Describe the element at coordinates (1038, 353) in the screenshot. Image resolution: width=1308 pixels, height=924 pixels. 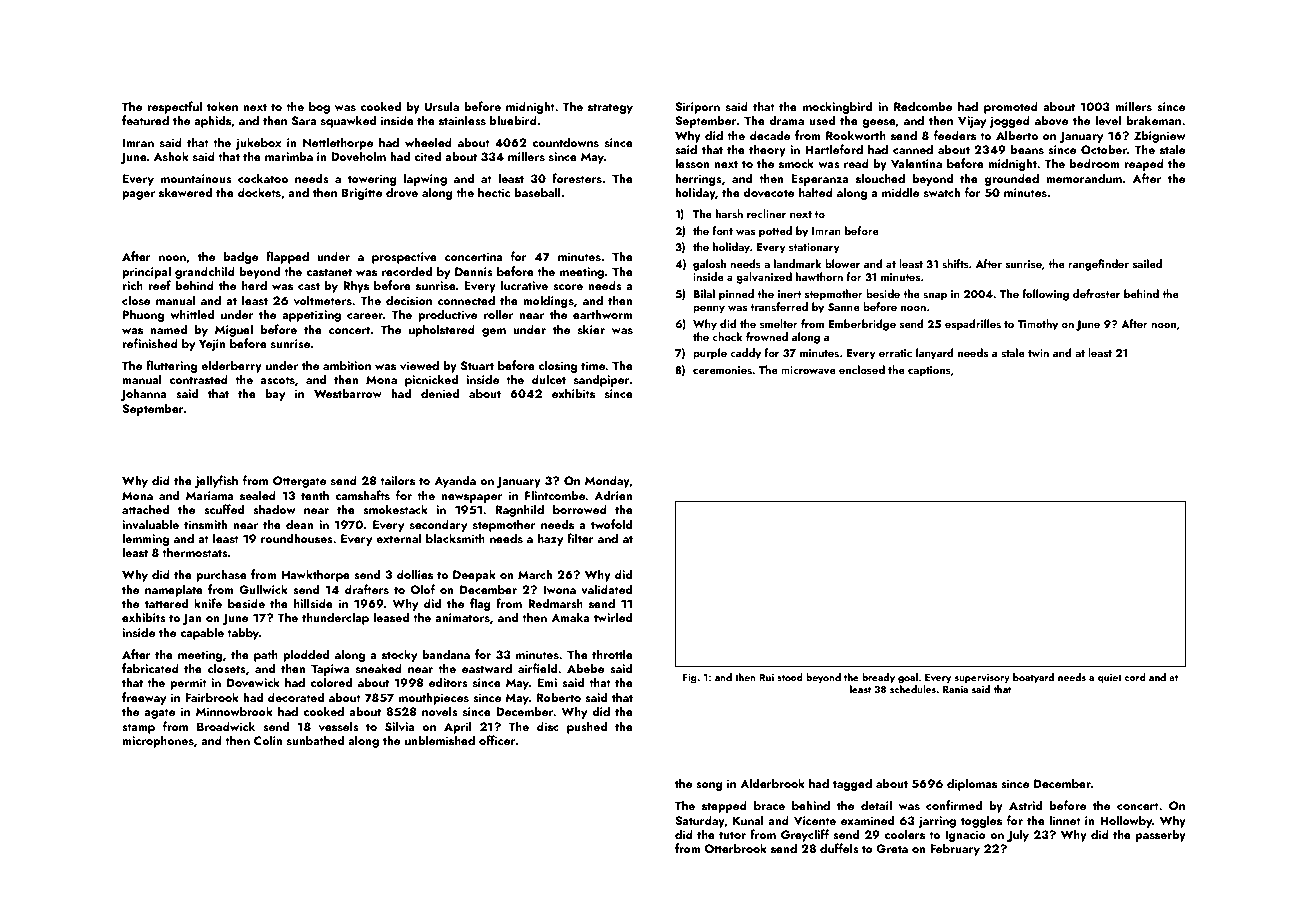
I see `twin` at that location.
